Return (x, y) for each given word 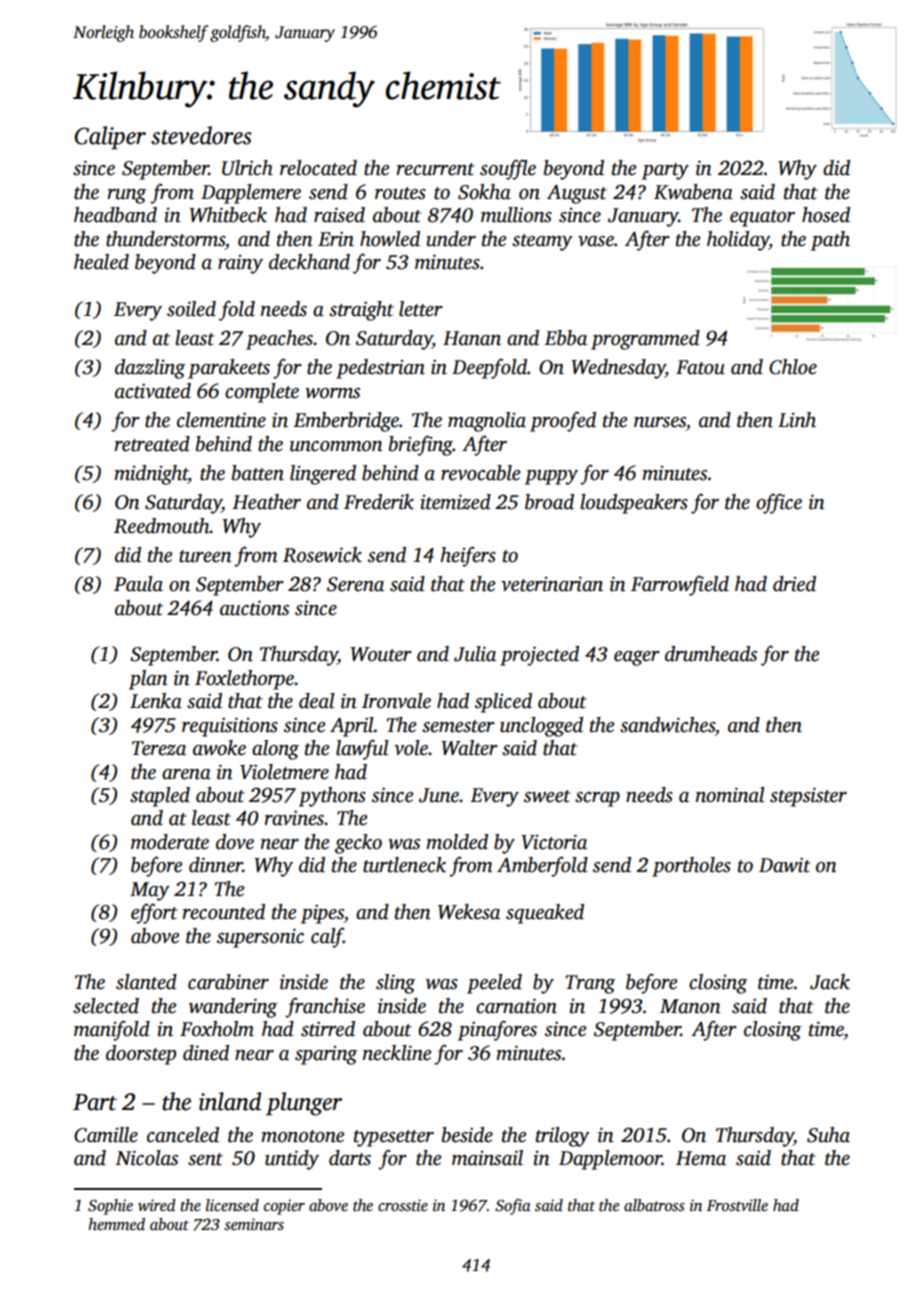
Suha (828, 1135)
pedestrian (380, 369)
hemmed (116, 1224)
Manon (690, 1006)
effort (154, 913)
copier (284, 1207)
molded (457, 842)
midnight (151, 475)
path (830, 241)
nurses (660, 422)
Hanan (472, 338)
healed (101, 262)
